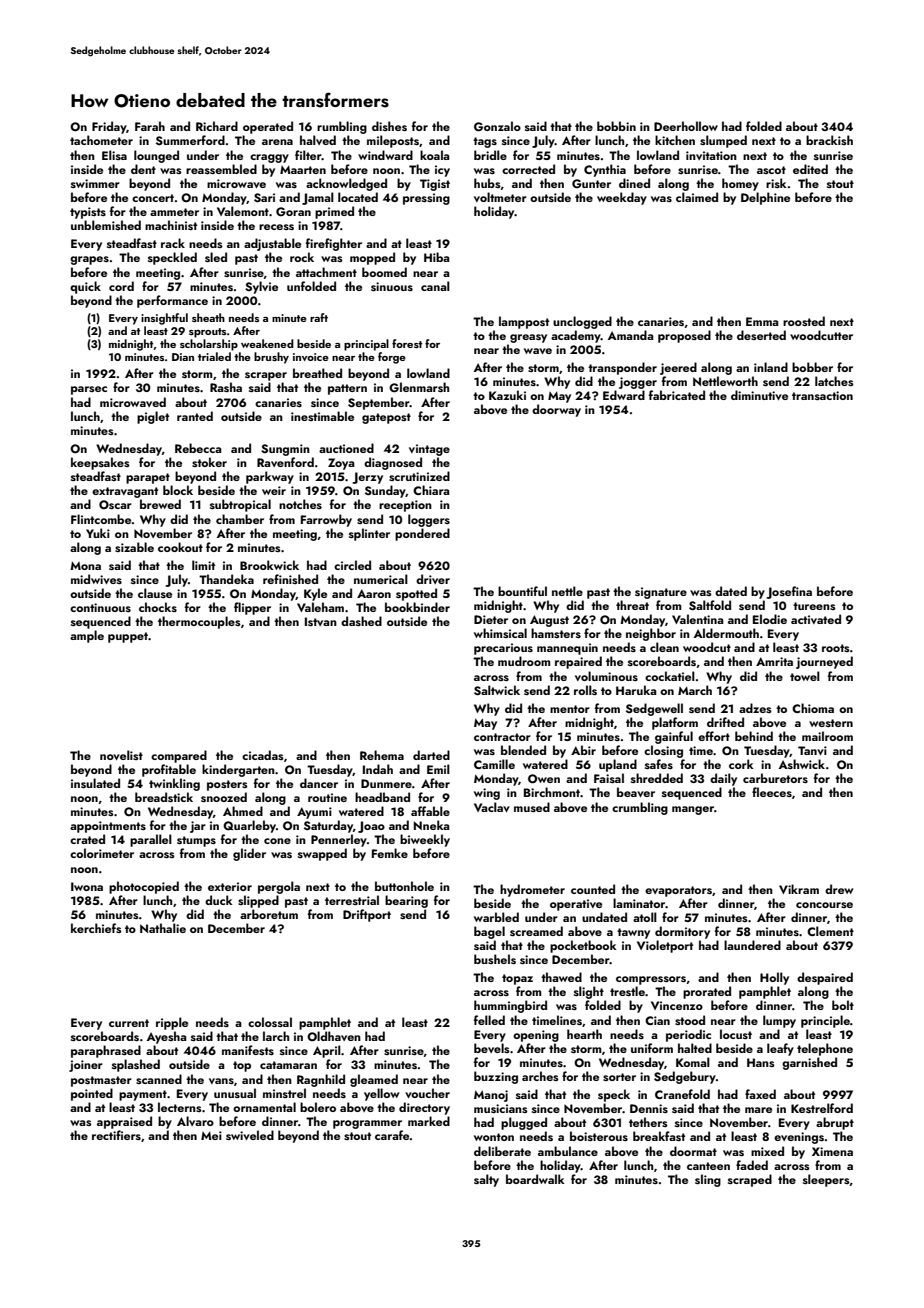  Describe the element at coordinates (116, 1135) in the screenshot. I see `rectifiers` at that location.
